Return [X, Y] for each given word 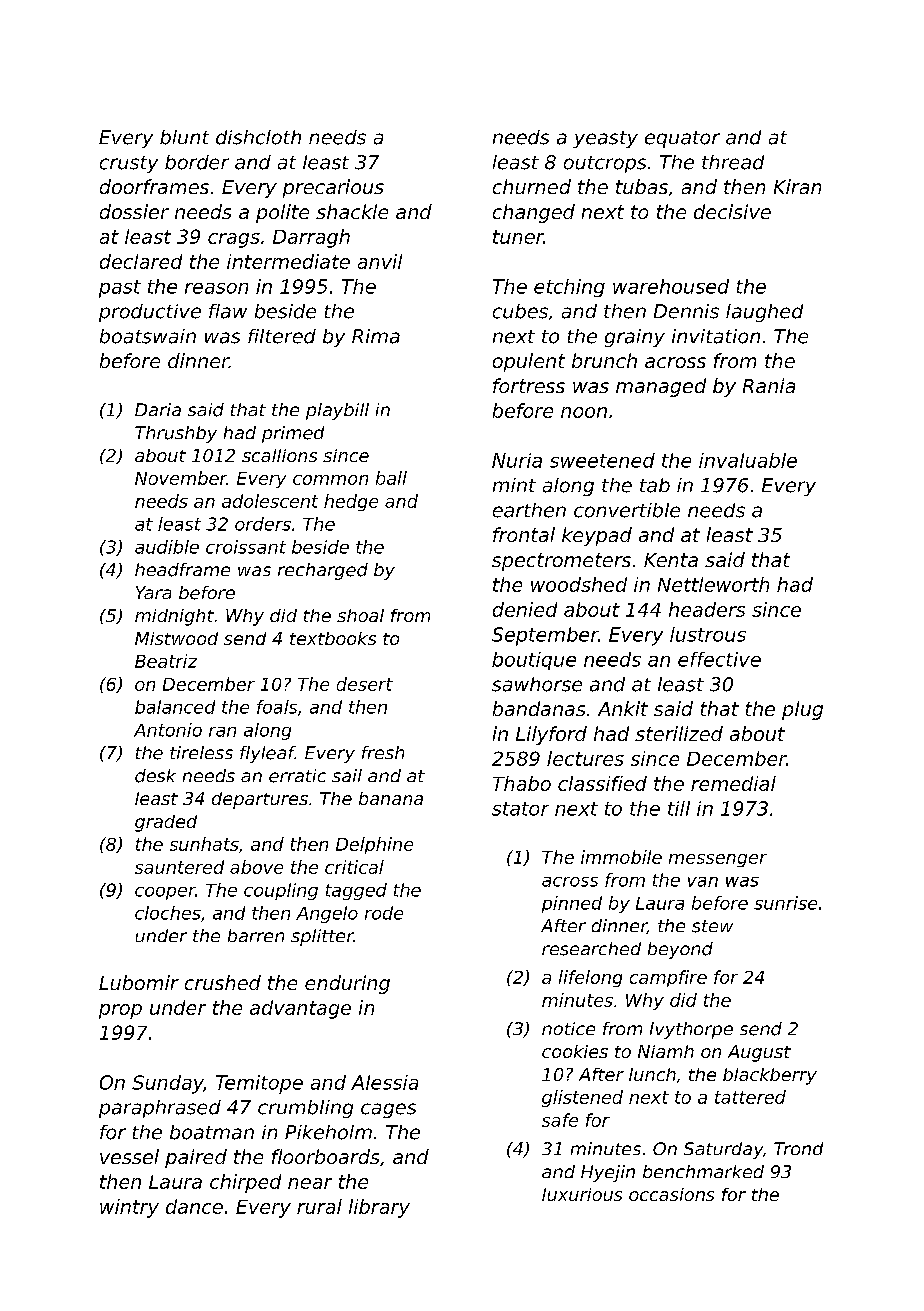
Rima [376, 336]
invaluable [748, 460]
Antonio [168, 730]
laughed [764, 313]
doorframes [154, 186]
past [120, 289]
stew [712, 926]
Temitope [259, 1084]
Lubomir [139, 982]
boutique [534, 661]
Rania [769, 385]
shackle [352, 211]
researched [591, 949]
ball [391, 478]
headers [707, 609]
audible [167, 547]
